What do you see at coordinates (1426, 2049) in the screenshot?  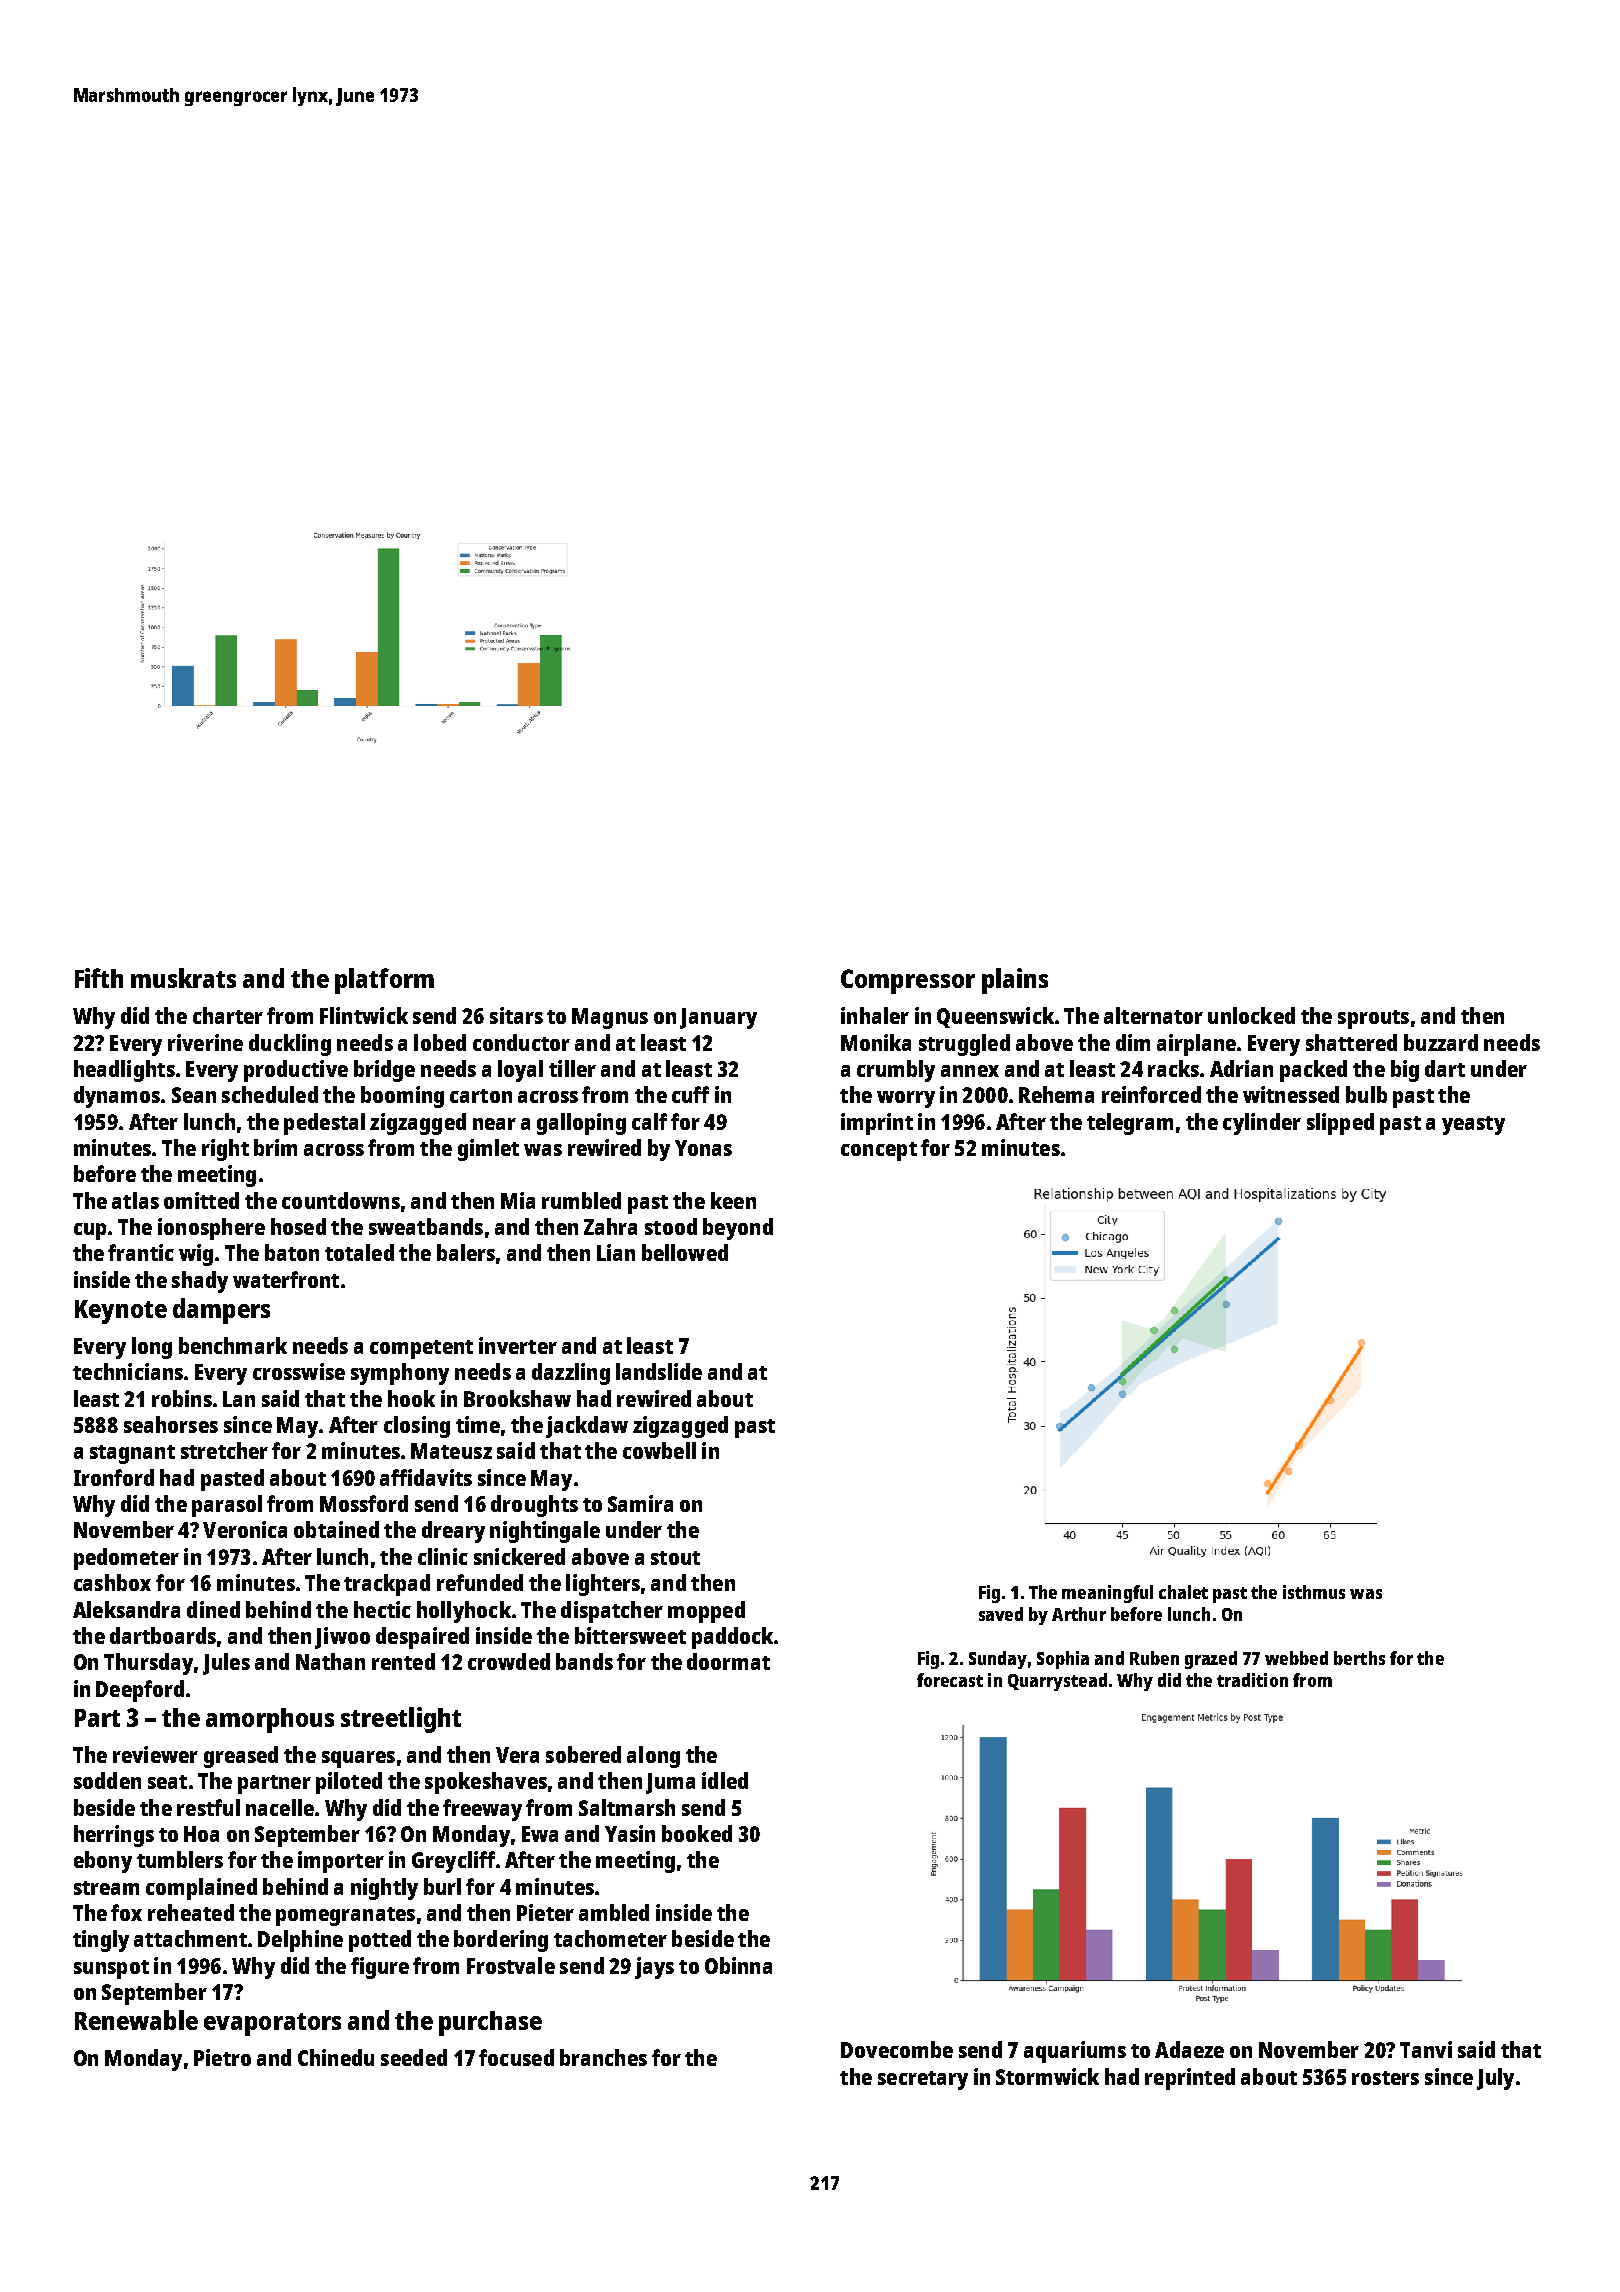 I see `Tanvi` at bounding box center [1426, 2049].
